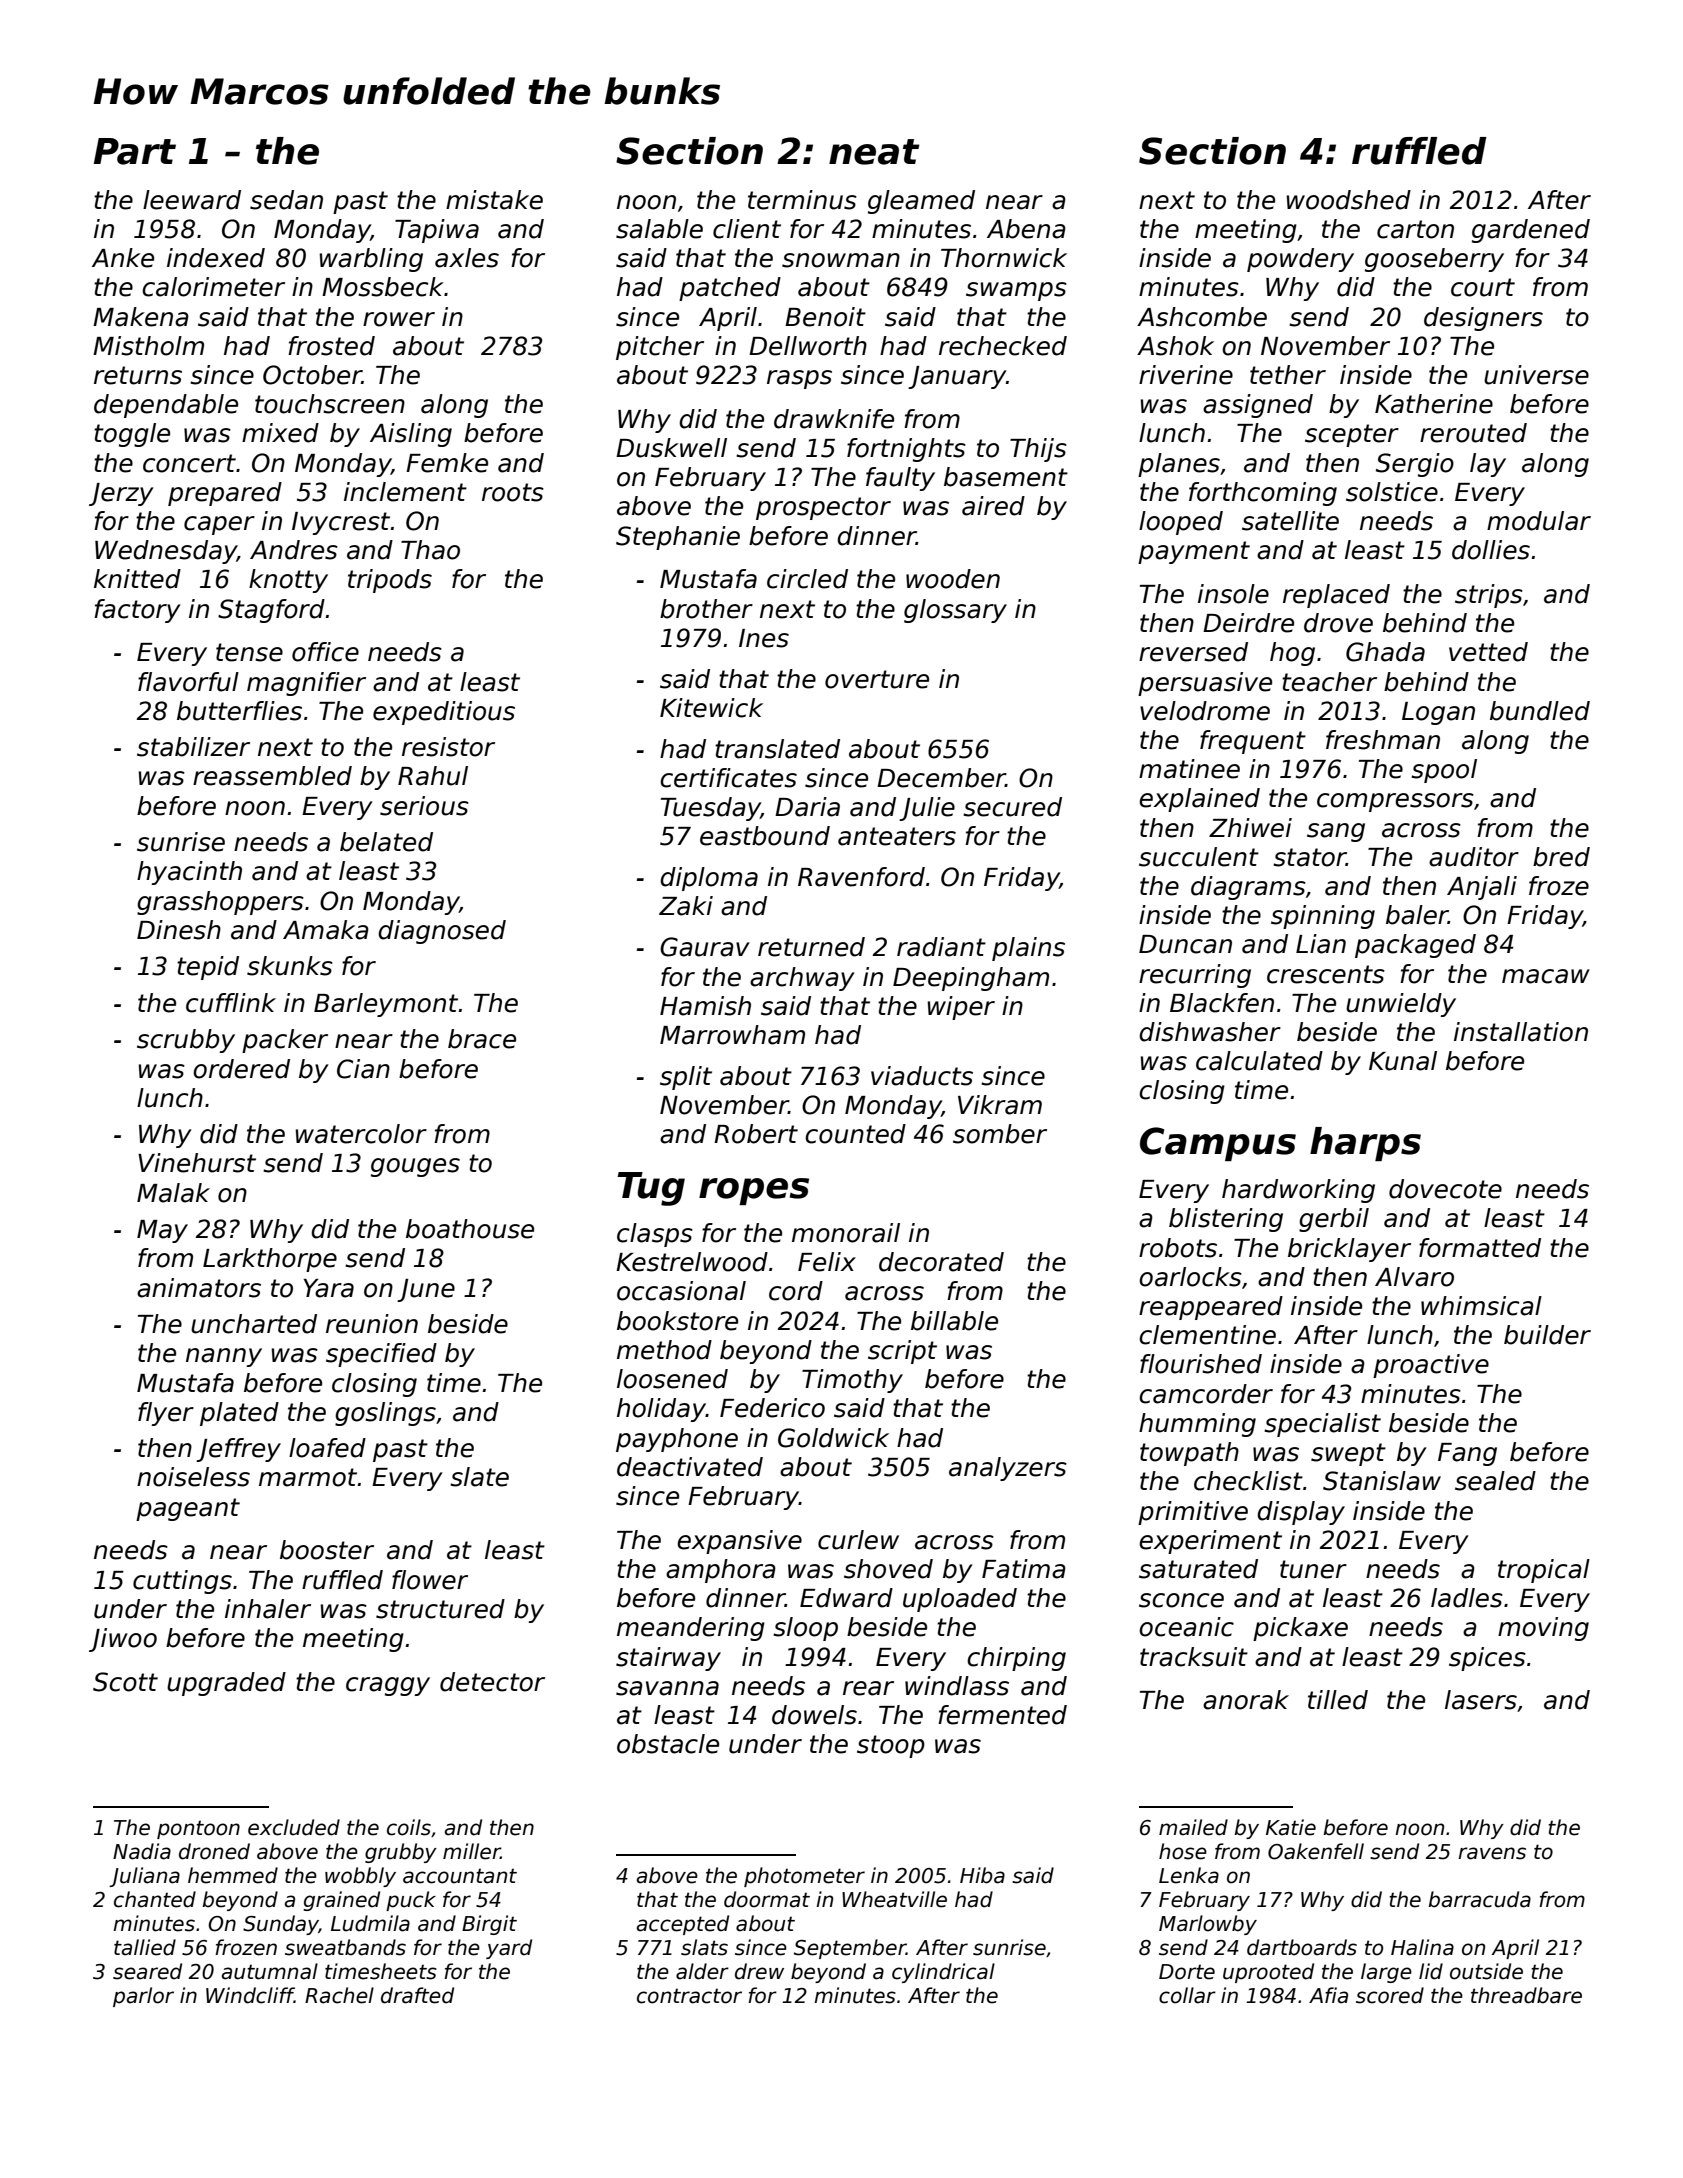  Describe the element at coordinates (134, 151) in the screenshot. I see `Part` at that location.
